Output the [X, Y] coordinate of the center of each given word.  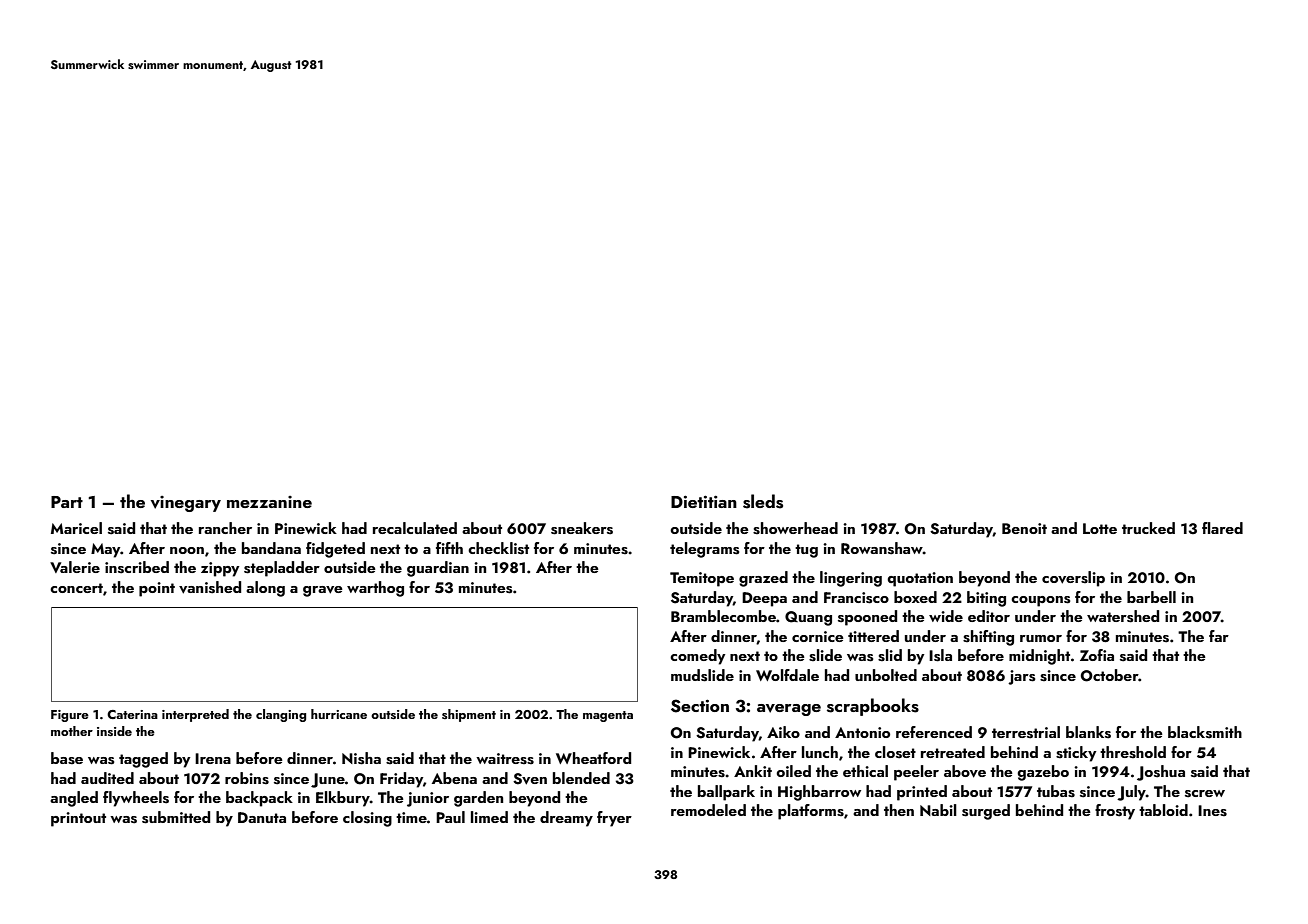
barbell [1151, 597]
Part [67, 502]
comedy [697, 657]
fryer [614, 819]
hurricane [339, 714]
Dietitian [704, 501]
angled [74, 799]
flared [1222, 528]
